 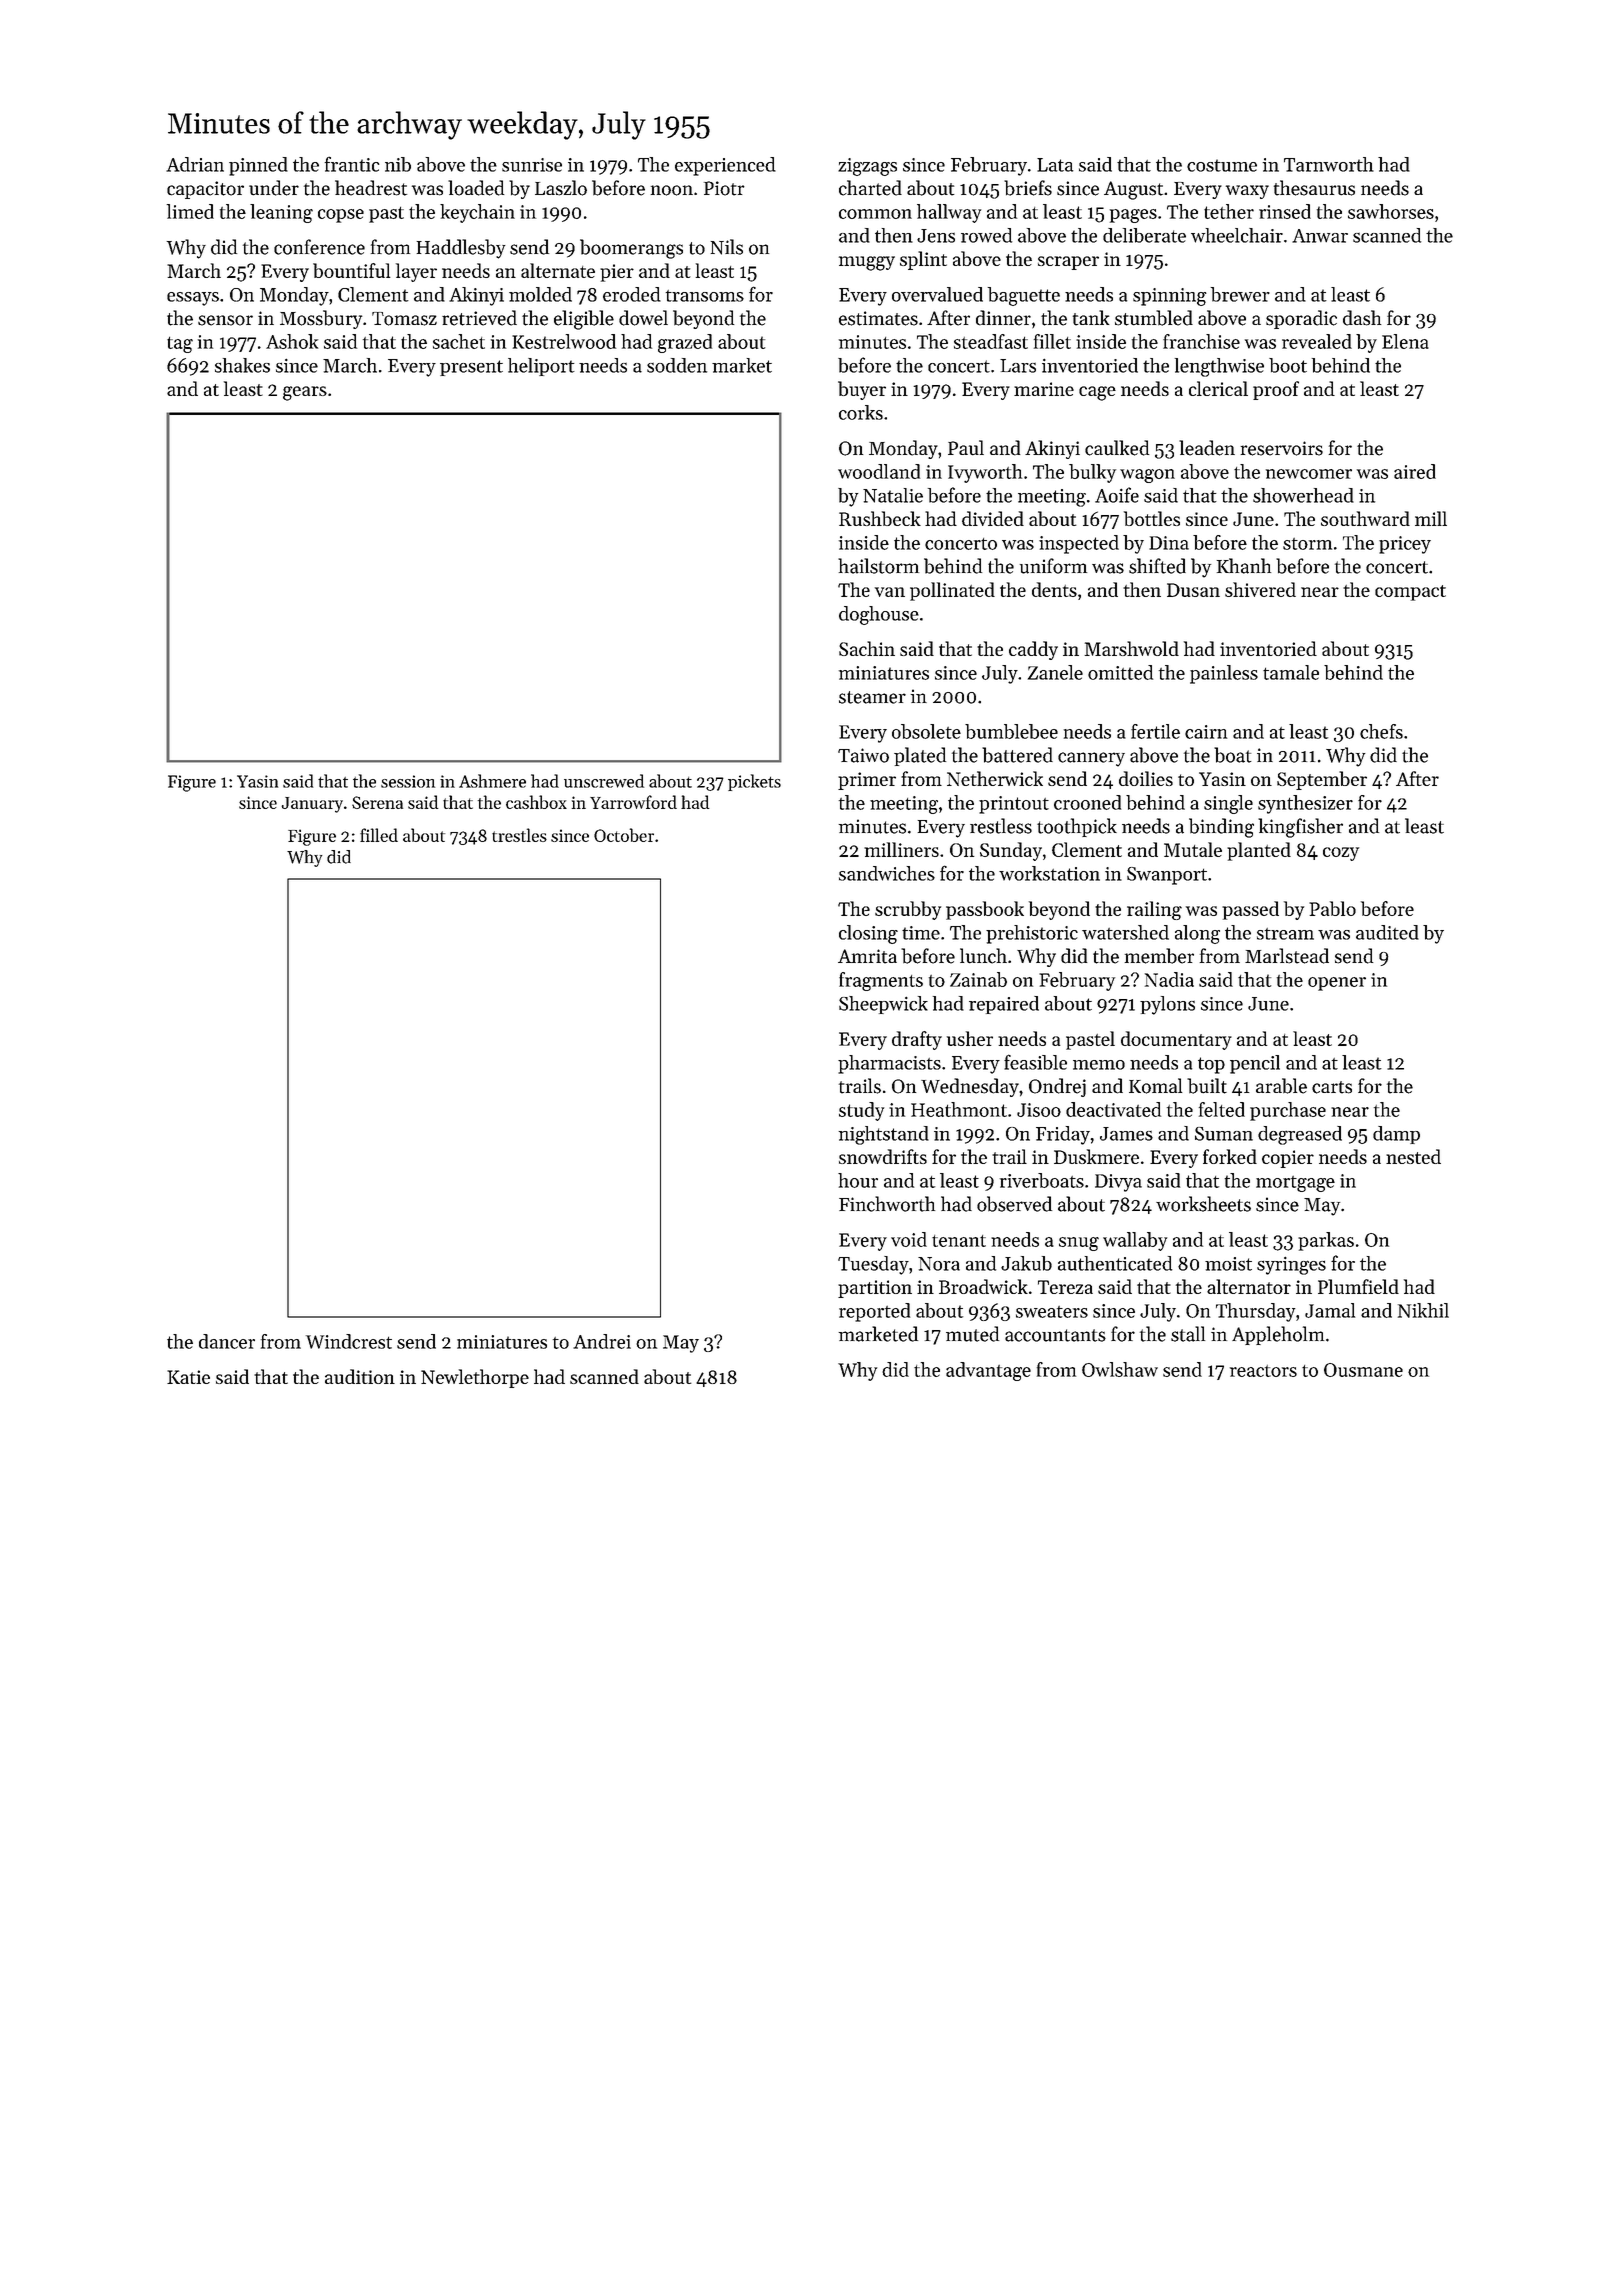 What do you see at coordinates (193, 299) in the screenshot?
I see `essays` at bounding box center [193, 299].
